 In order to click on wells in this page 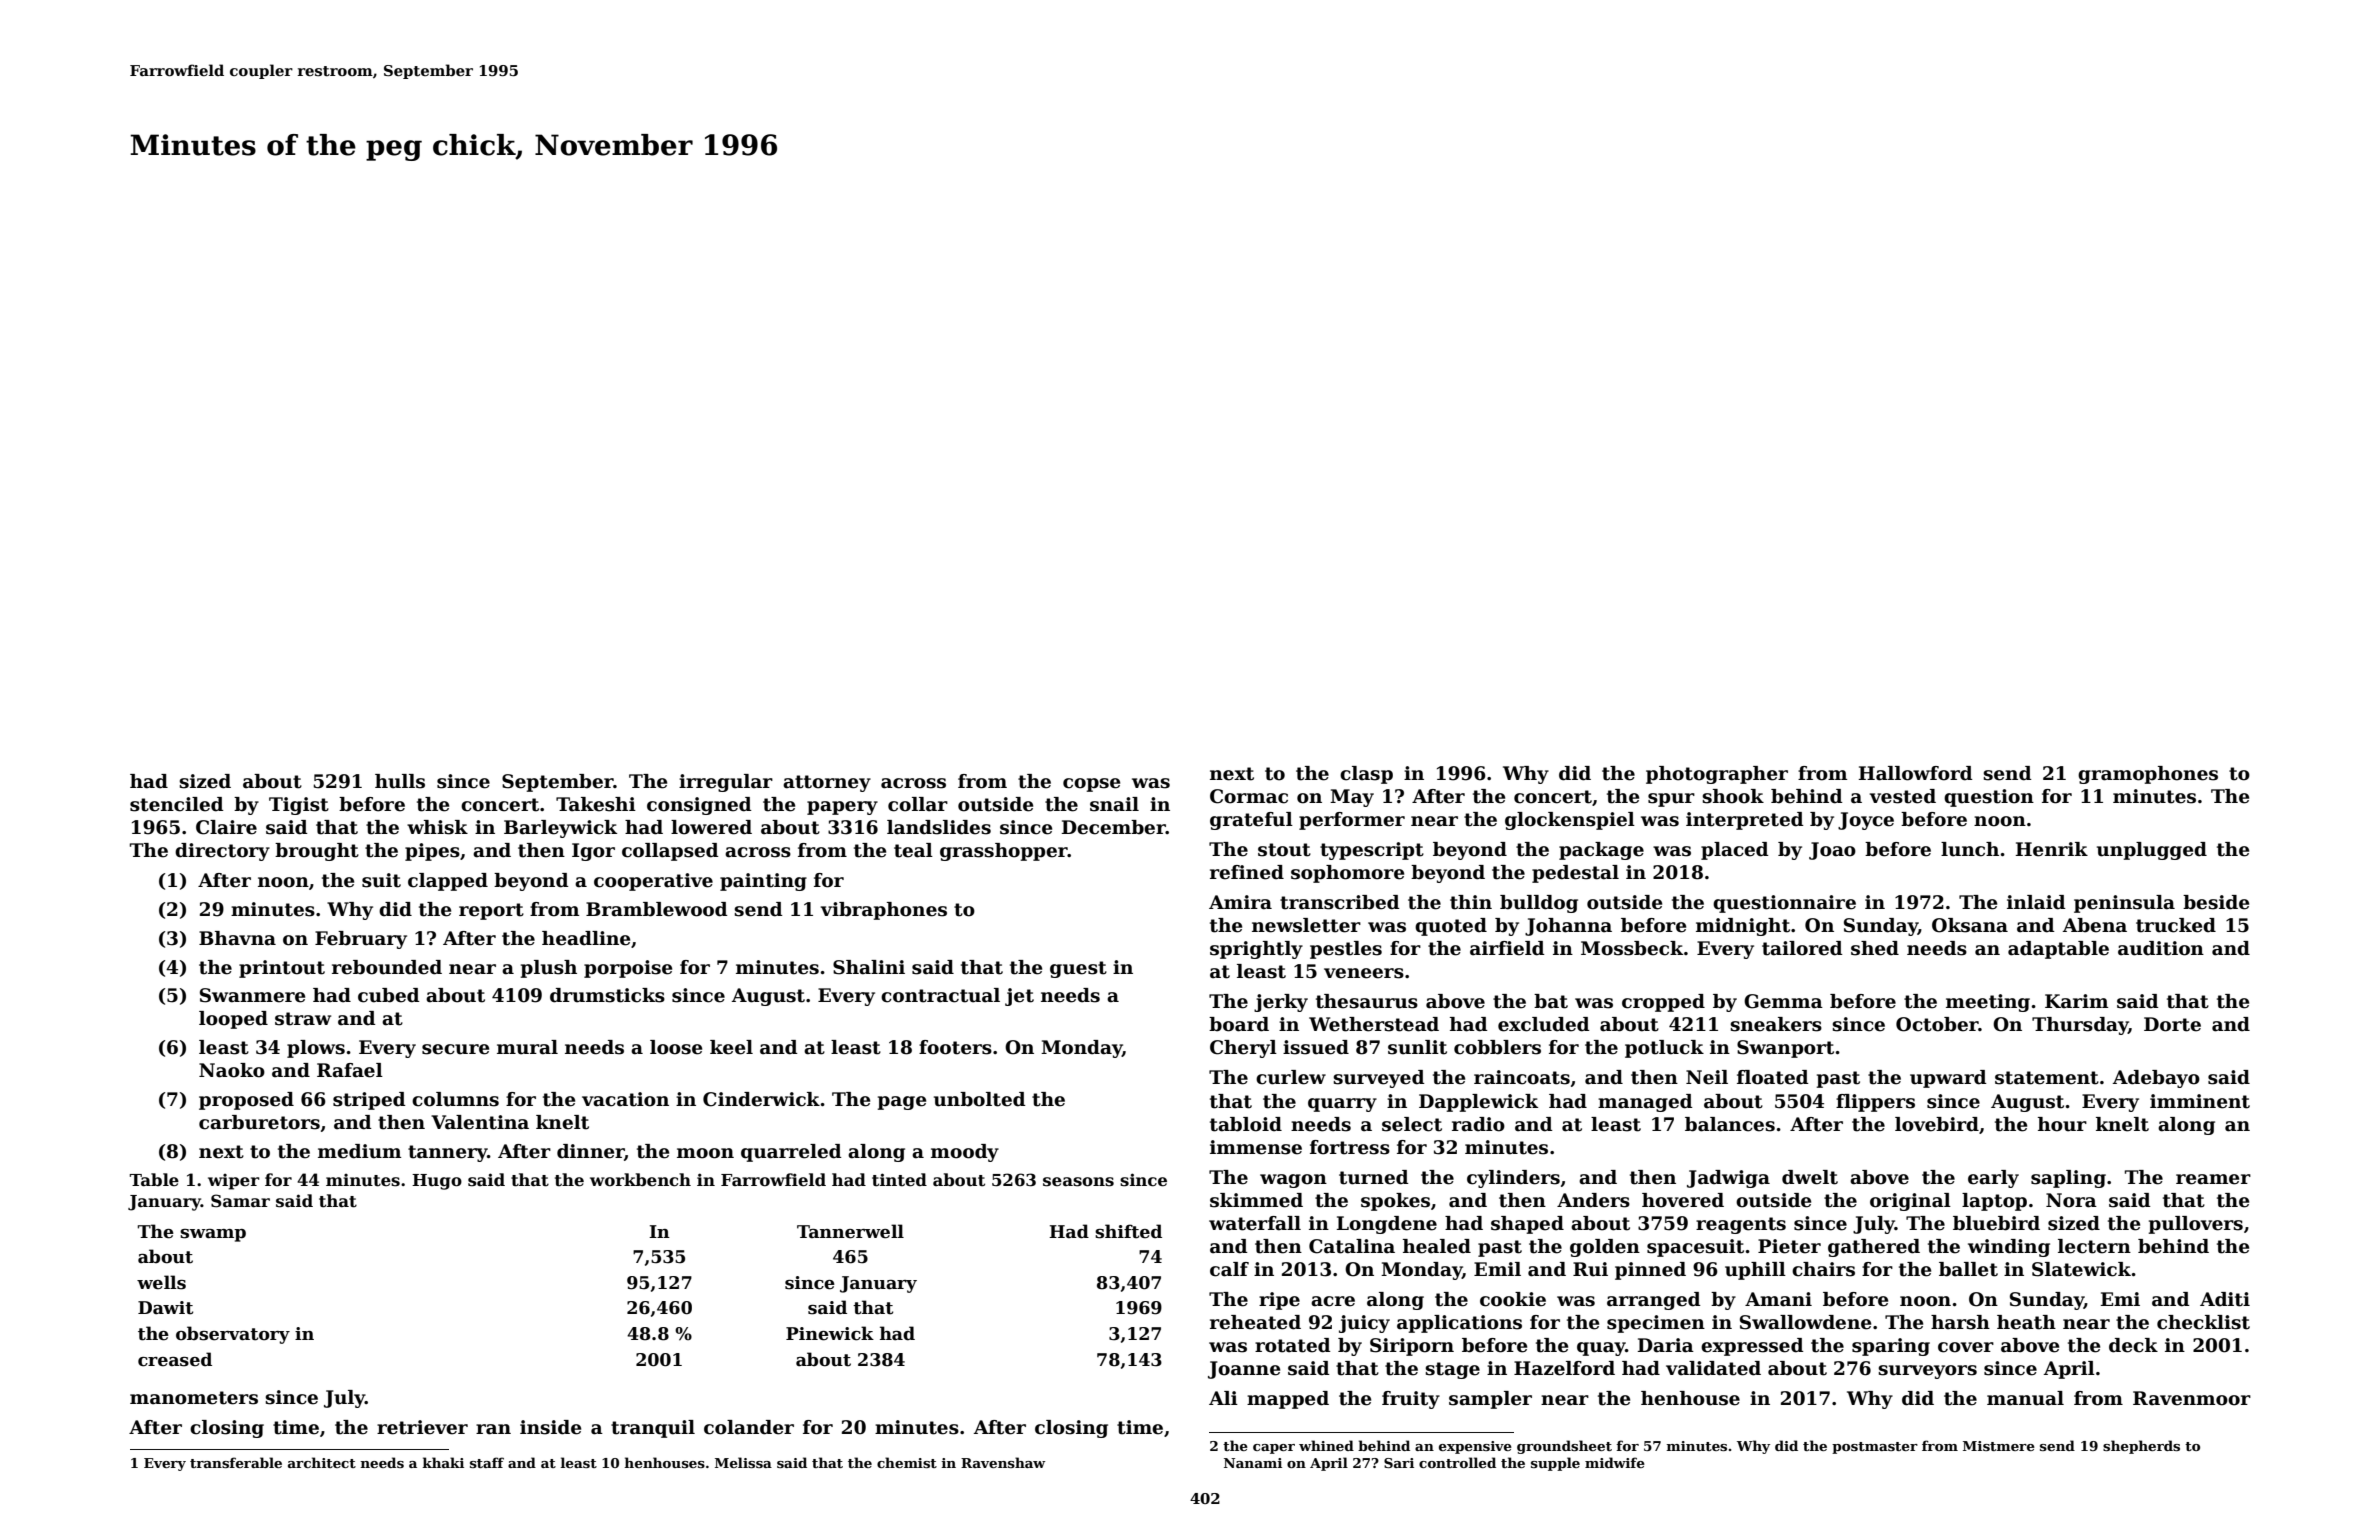, I will do `click(161, 1282)`.
